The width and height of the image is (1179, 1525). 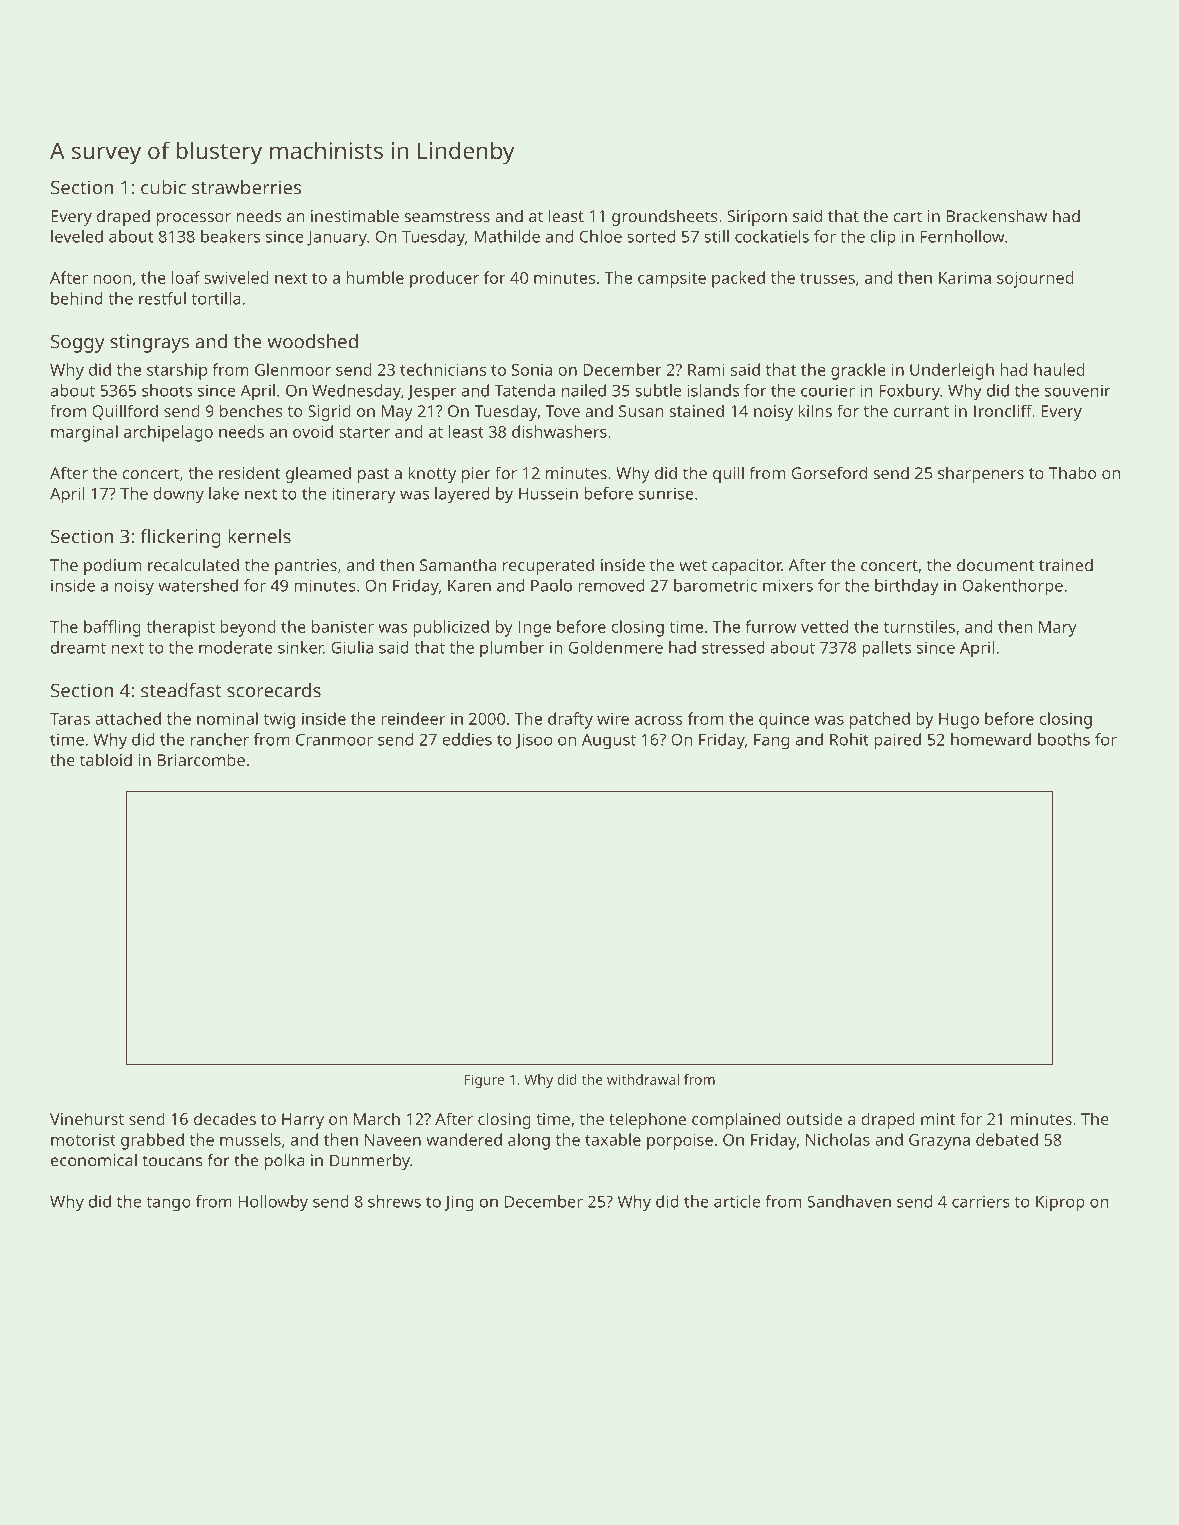 I want to click on strawberries, so click(x=246, y=187).
